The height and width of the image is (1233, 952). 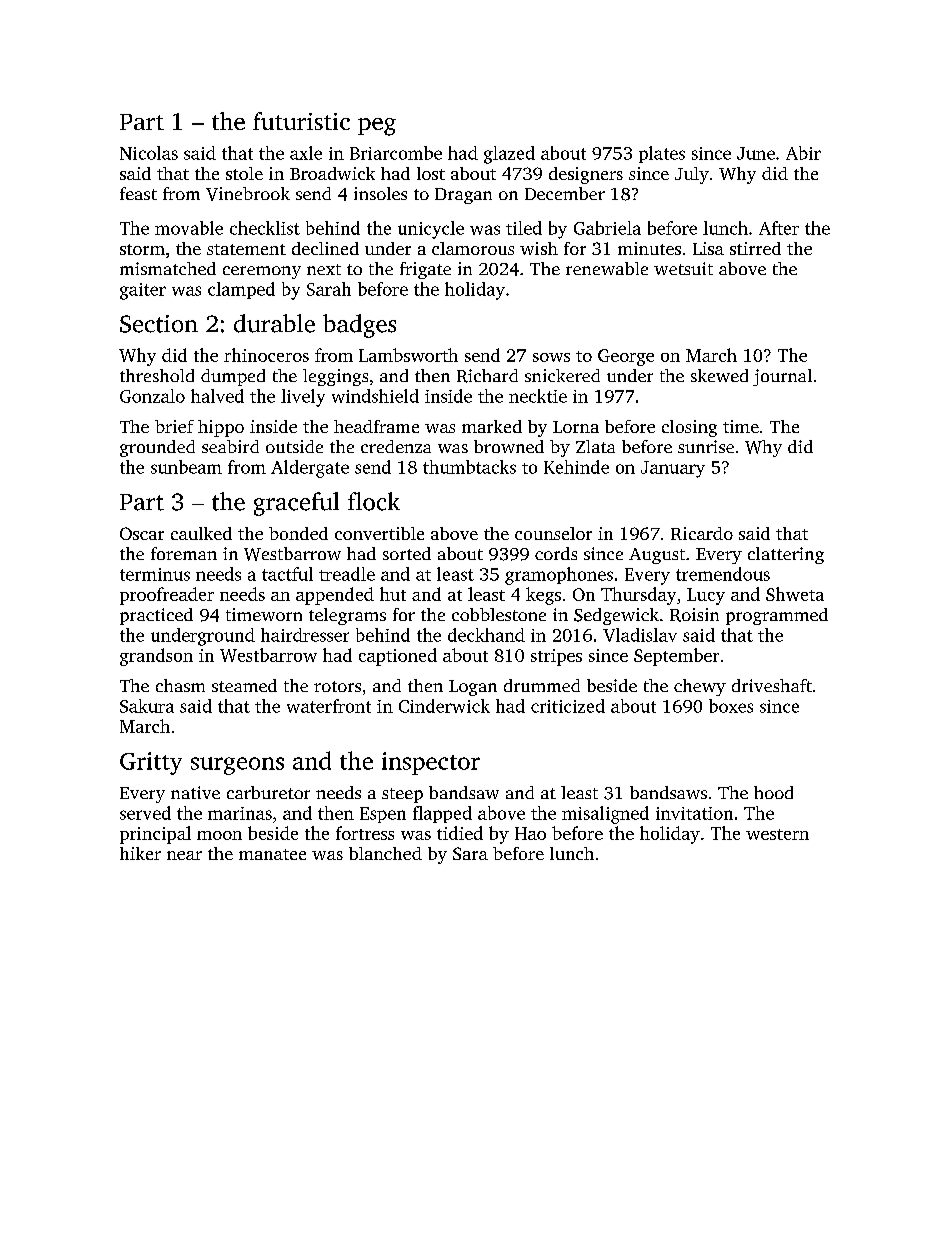 What do you see at coordinates (779, 228) in the image?
I see `After` at bounding box center [779, 228].
